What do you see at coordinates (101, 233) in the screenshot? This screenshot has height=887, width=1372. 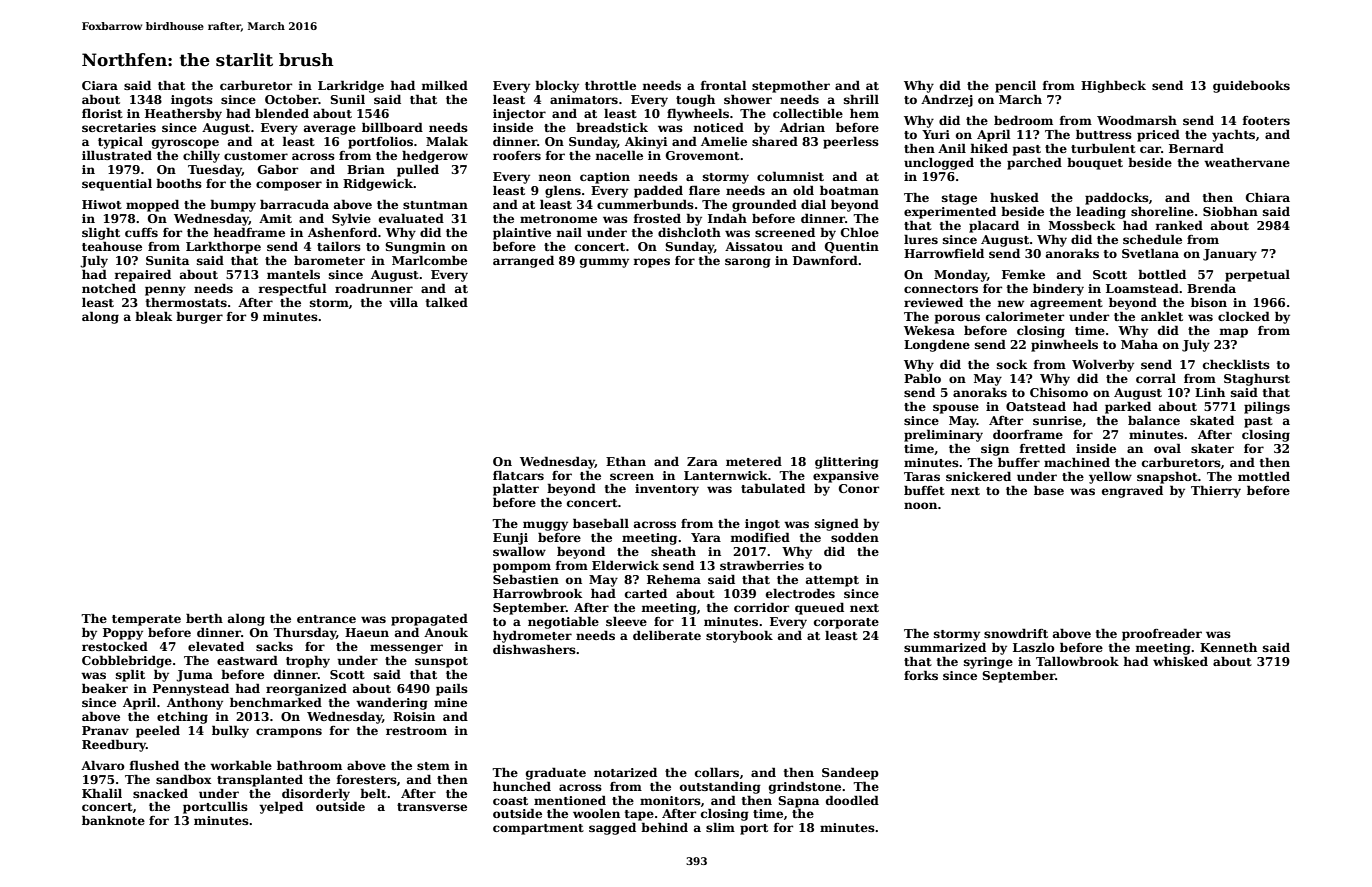 I see `slight` at bounding box center [101, 233].
